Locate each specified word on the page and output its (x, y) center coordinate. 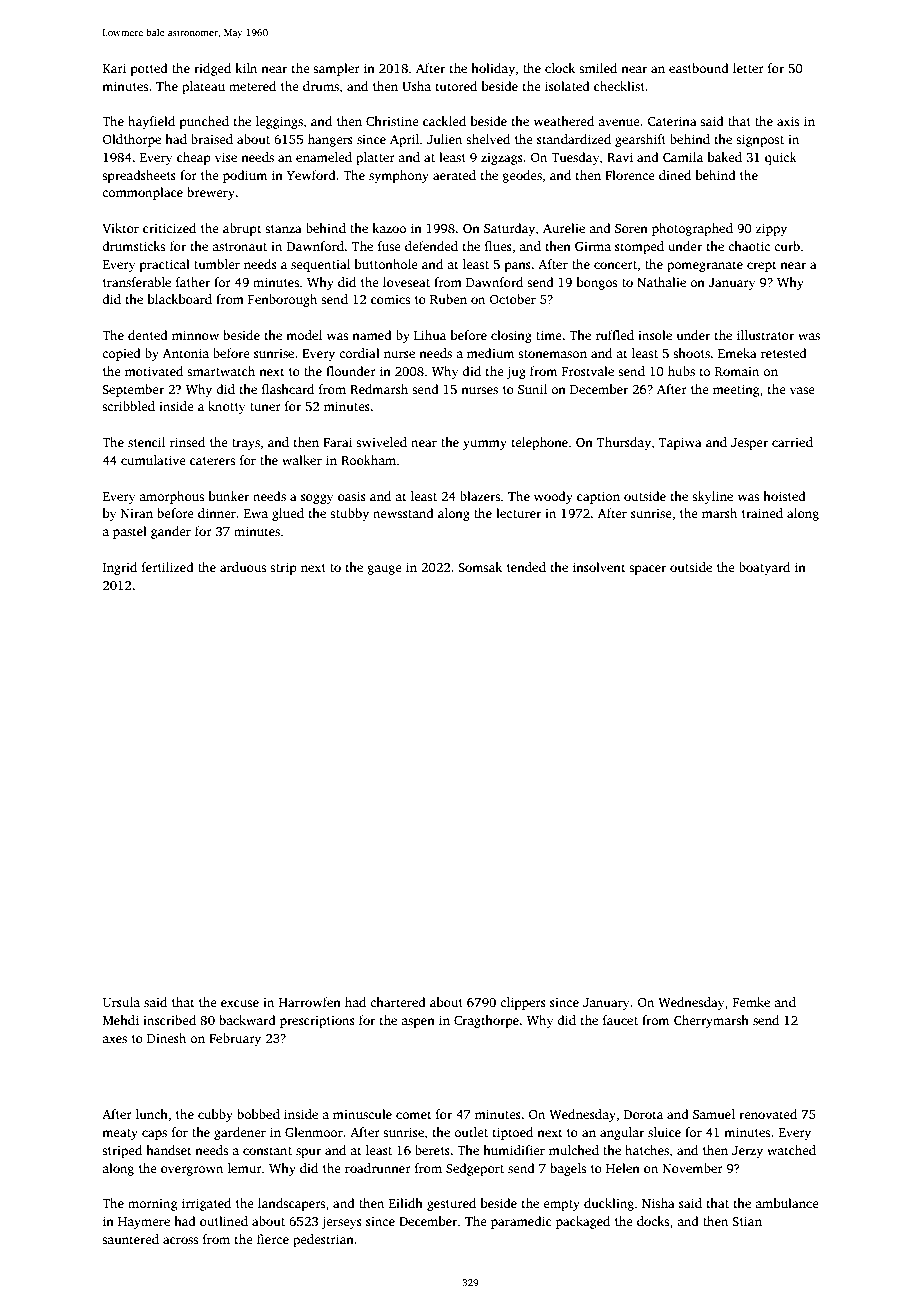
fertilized (168, 567)
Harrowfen (310, 1002)
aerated (454, 175)
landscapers (291, 1204)
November (693, 1168)
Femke (751, 1002)
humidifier (514, 1150)
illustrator (765, 335)
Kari (114, 68)
